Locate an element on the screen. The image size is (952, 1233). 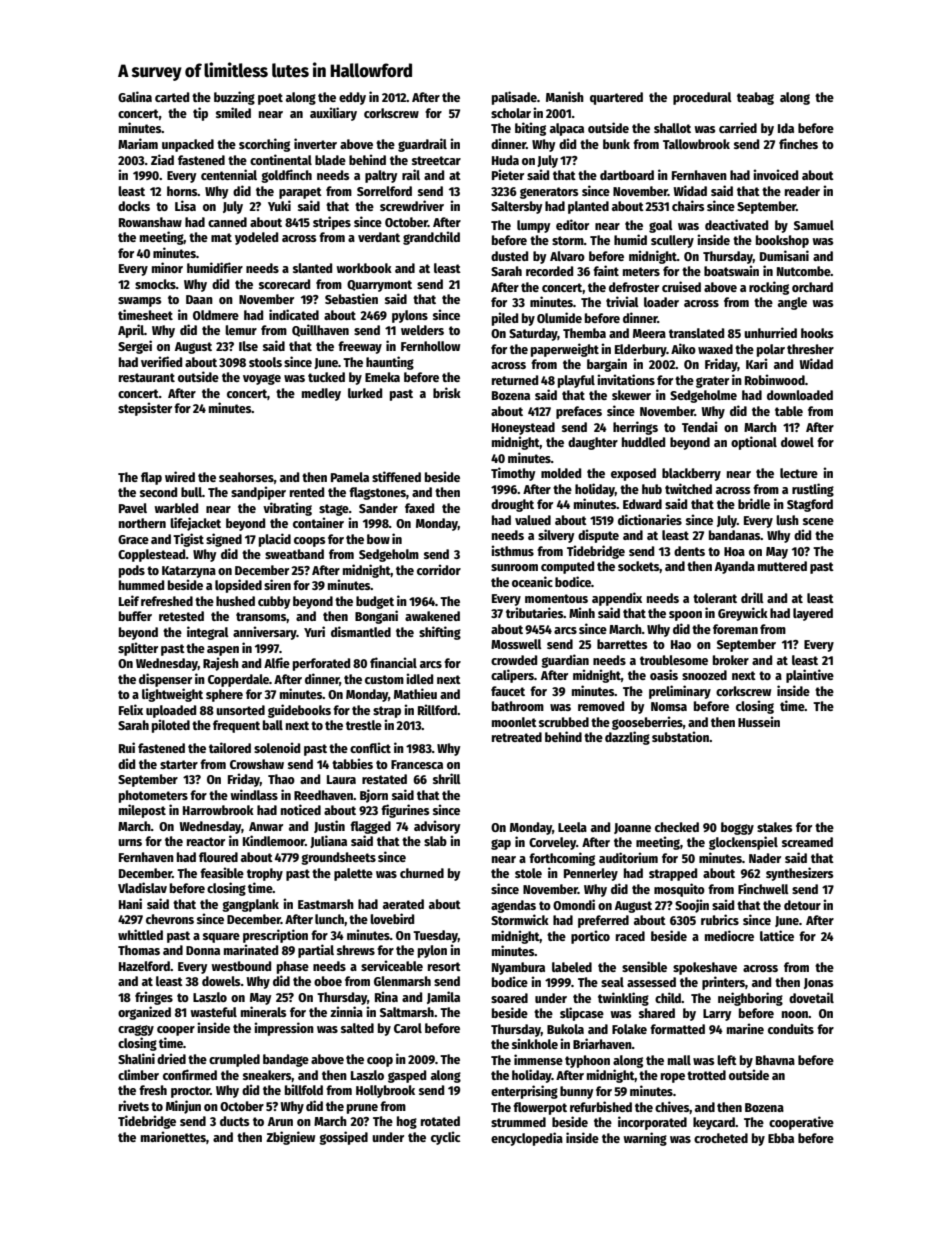
wasteful is located at coordinates (213, 1012).
